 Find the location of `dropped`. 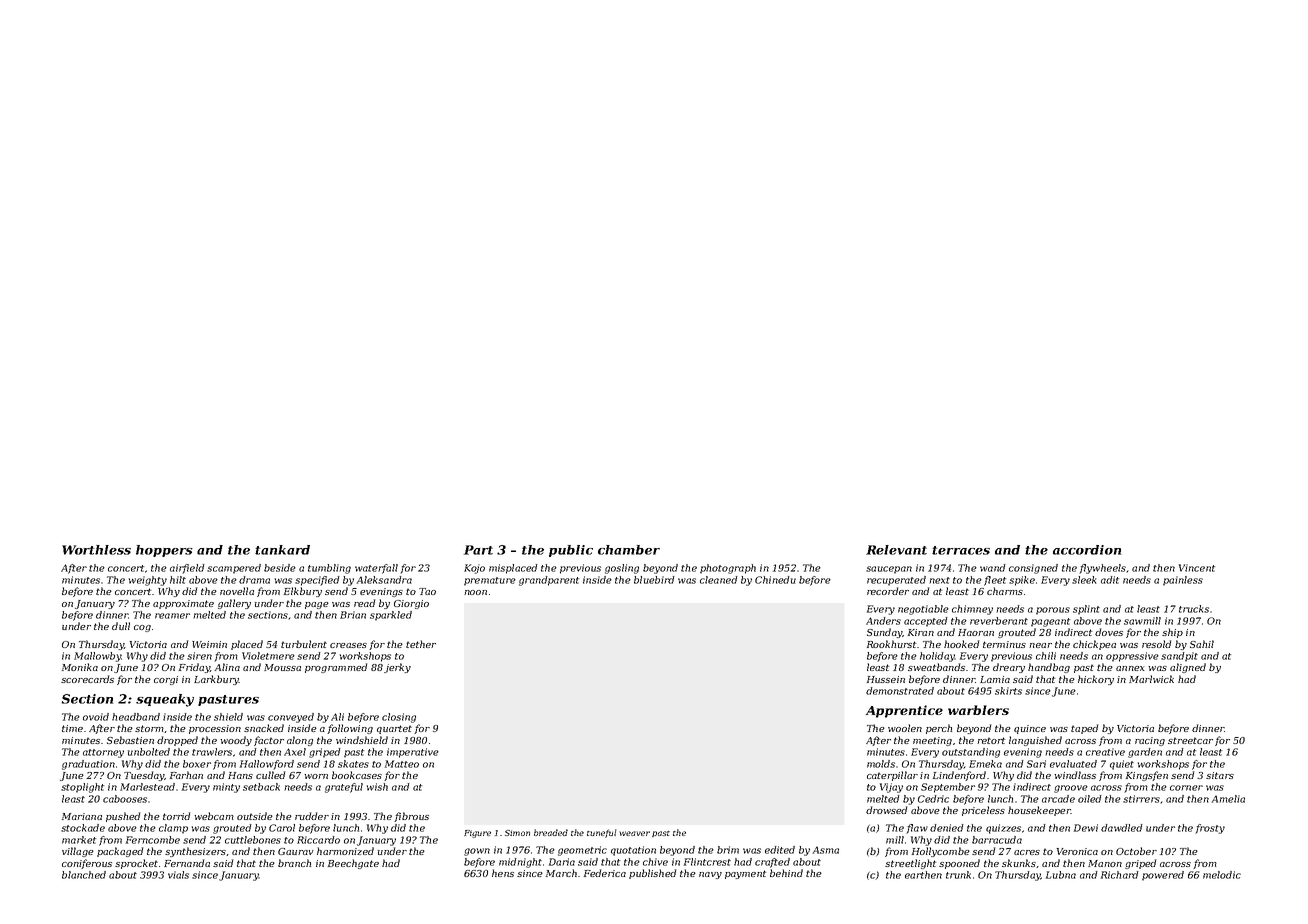

dropped is located at coordinates (177, 741).
